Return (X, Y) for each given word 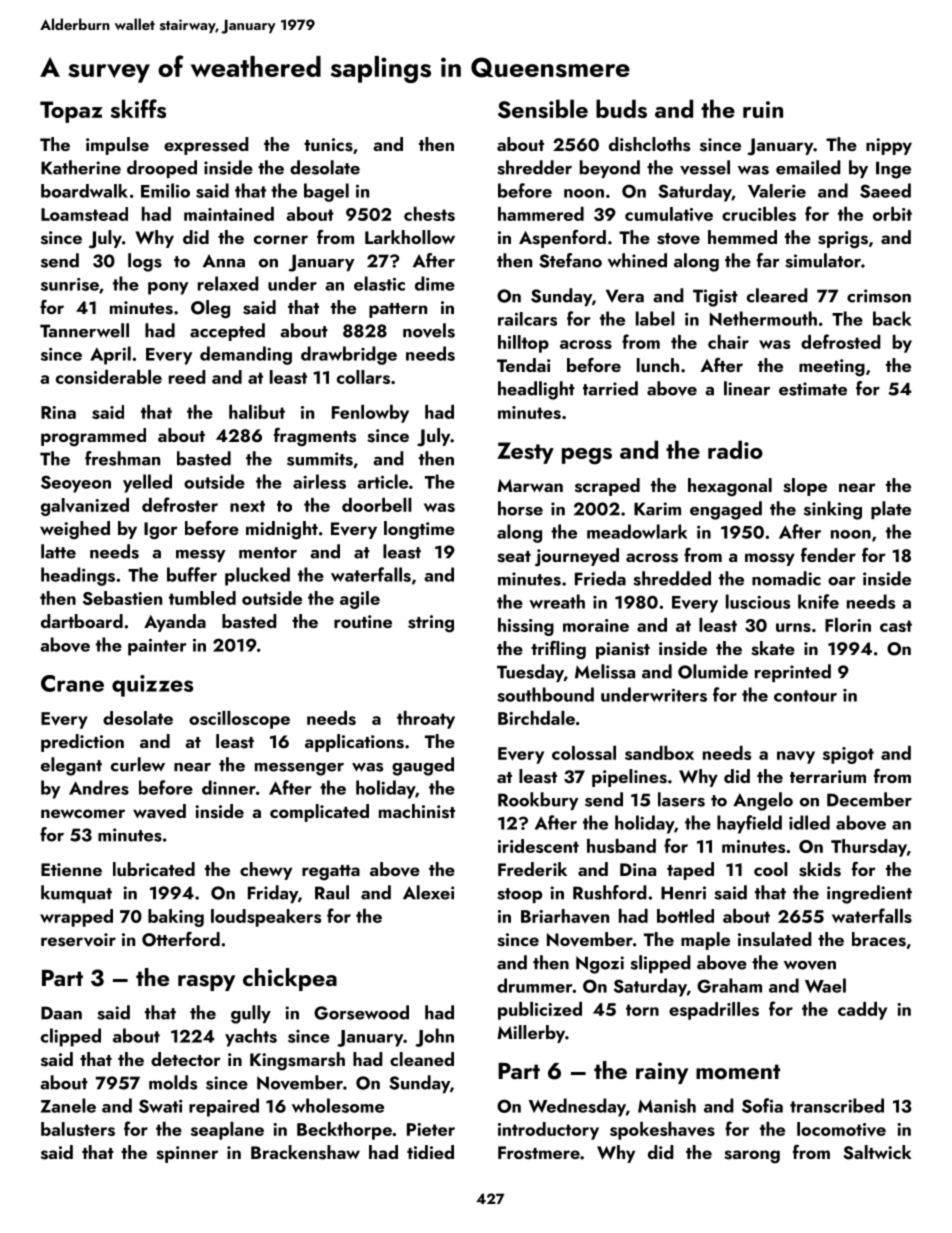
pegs (587, 456)
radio (735, 449)
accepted (227, 332)
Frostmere (539, 1153)
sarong (752, 1157)
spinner (187, 1154)
